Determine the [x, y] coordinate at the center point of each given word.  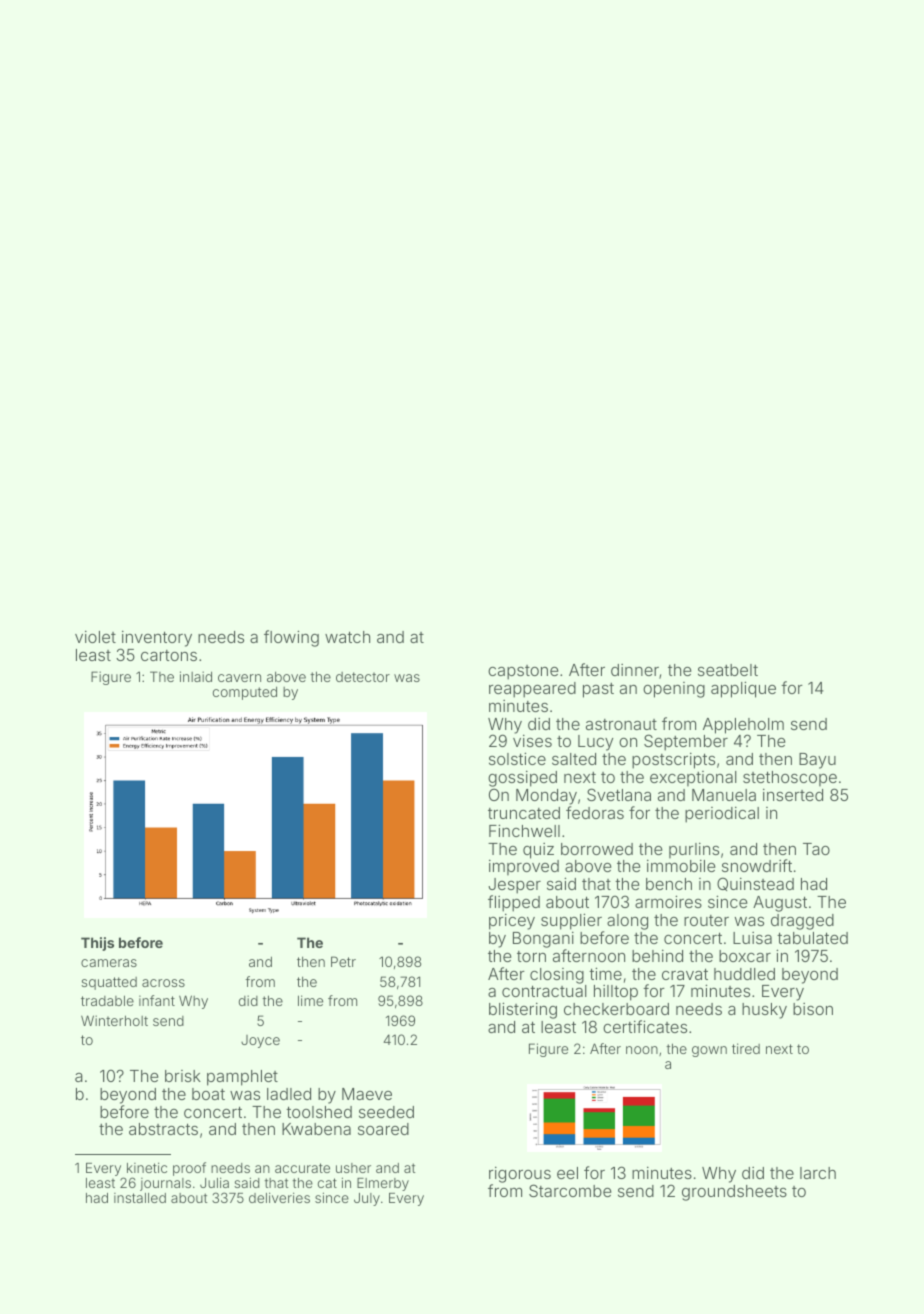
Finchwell [524, 830]
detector [363, 677]
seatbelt [728, 670]
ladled [289, 1094]
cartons [169, 655]
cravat [685, 974]
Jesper [514, 886]
